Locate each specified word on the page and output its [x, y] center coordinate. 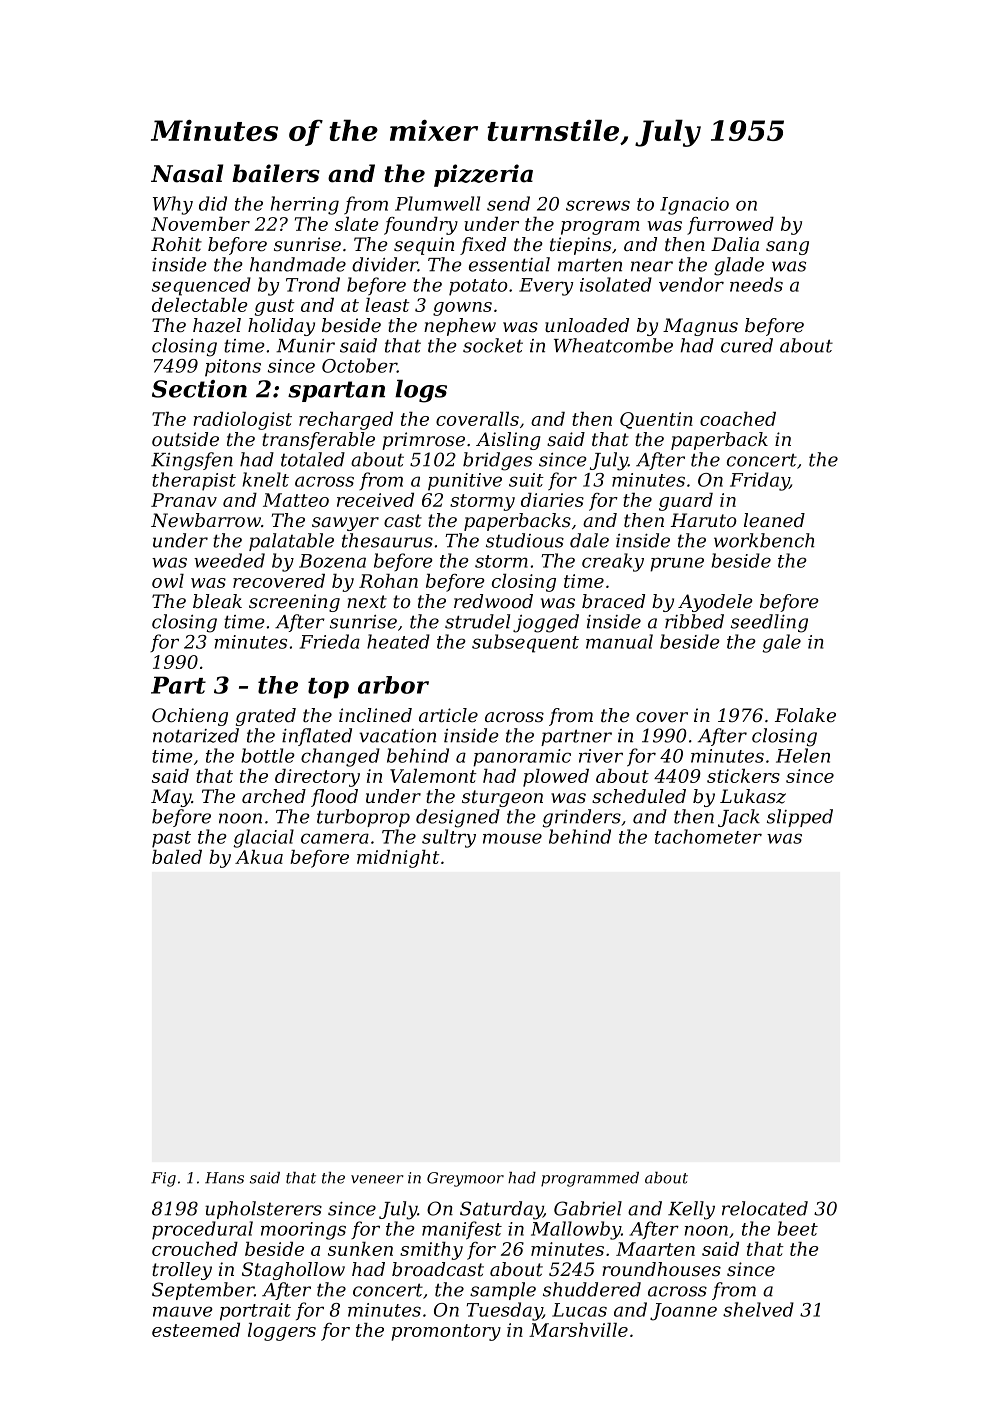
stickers [743, 776]
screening [294, 603]
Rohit [176, 244]
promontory [446, 1332]
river [601, 756]
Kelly [691, 1210]
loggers [282, 1332]
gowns [462, 309]
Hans [224, 1178]
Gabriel [588, 1208]
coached [738, 419]
